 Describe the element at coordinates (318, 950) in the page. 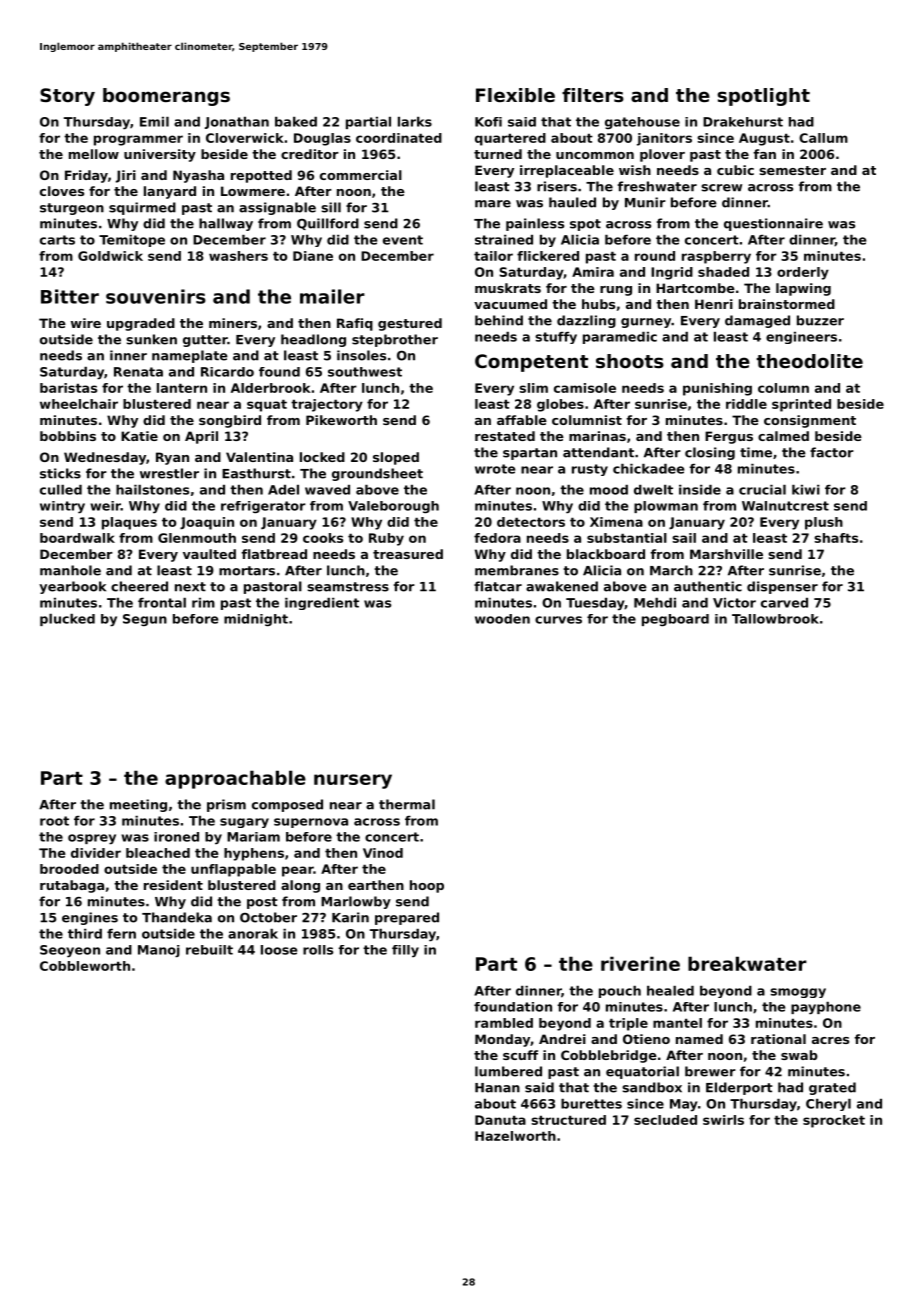

I see `rolls` at that location.
